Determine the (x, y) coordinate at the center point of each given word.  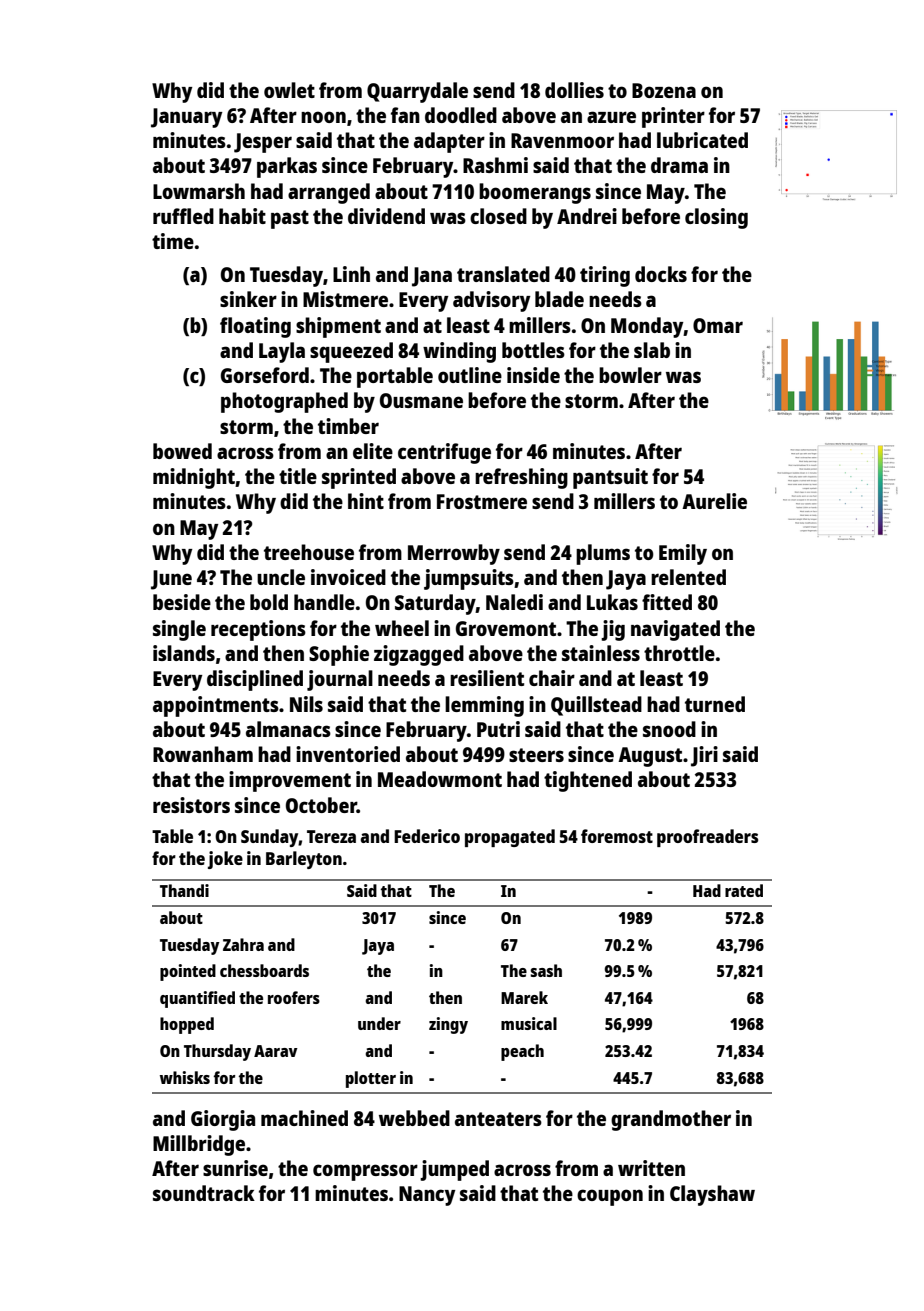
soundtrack (204, 1193)
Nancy (427, 1196)
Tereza (331, 836)
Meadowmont (440, 779)
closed (498, 216)
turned (715, 704)
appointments (216, 706)
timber (348, 426)
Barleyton (304, 860)
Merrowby (454, 554)
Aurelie (714, 501)
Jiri (704, 756)
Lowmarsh (199, 191)
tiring (605, 276)
